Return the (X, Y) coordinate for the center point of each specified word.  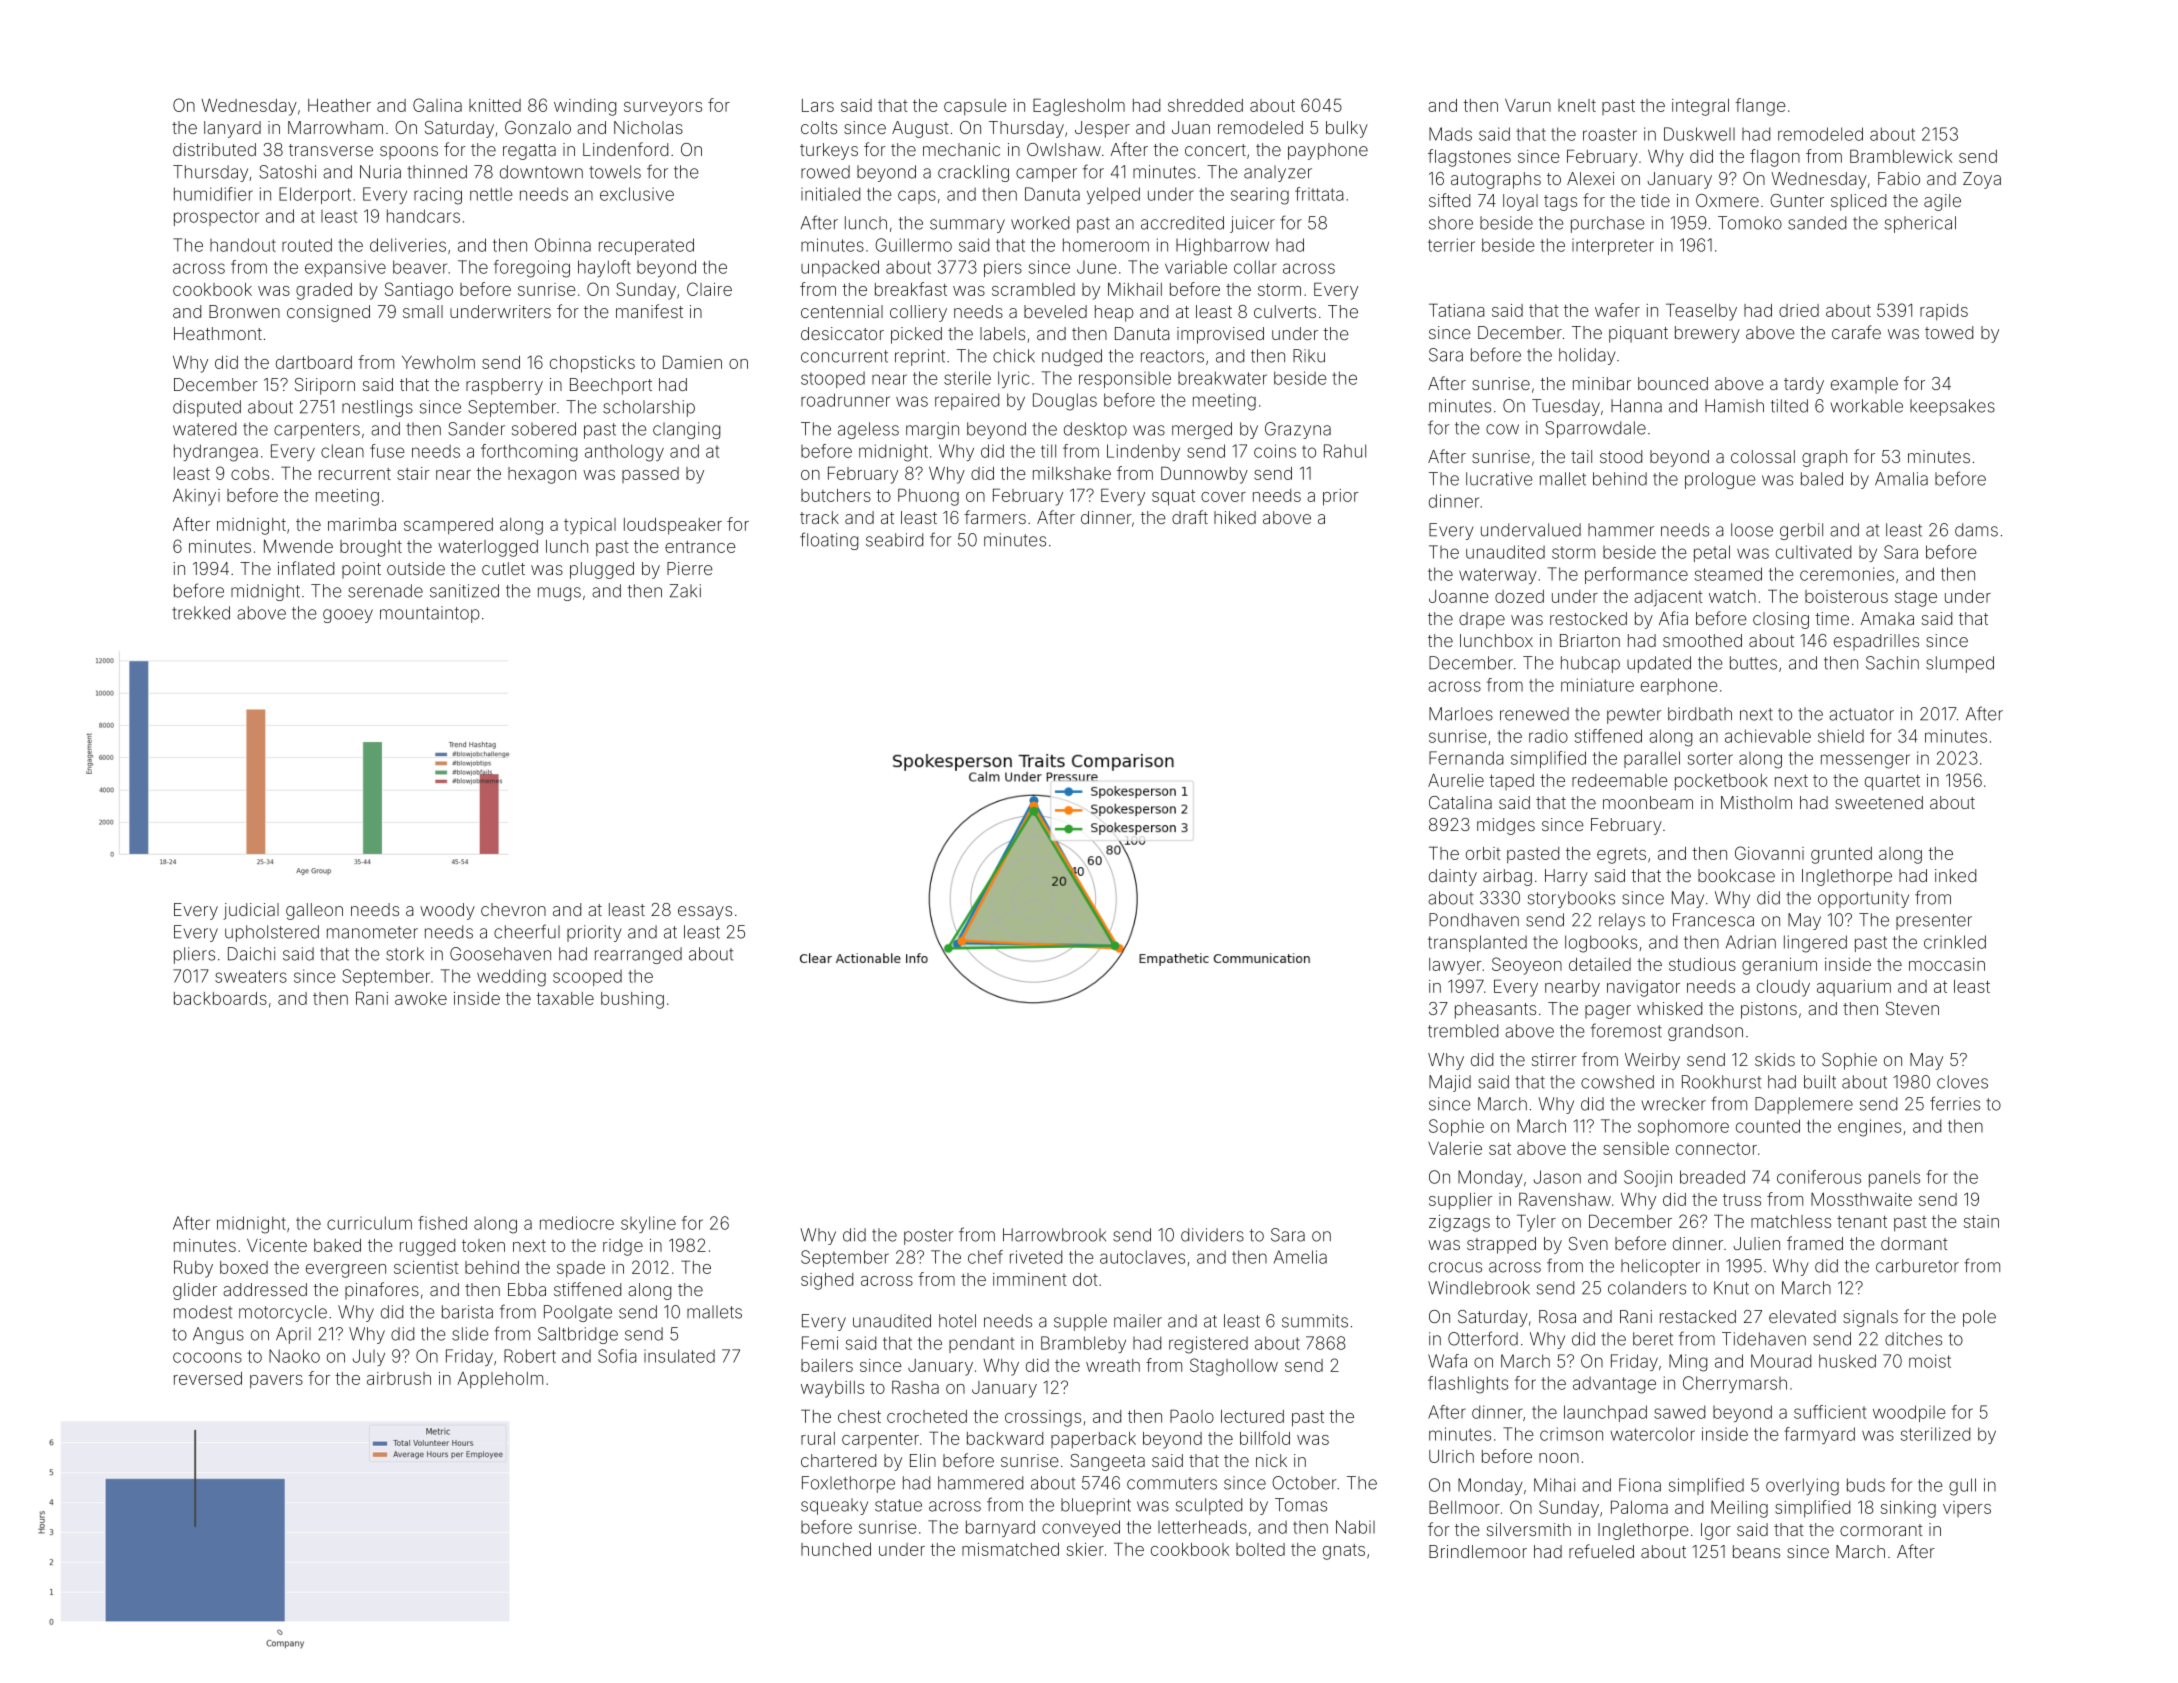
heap (1114, 313)
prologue (1720, 480)
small (423, 311)
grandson (1705, 1032)
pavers (276, 1382)
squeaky (834, 1506)
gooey (348, 616)
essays (705, 913)
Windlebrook (1479, 1288)
